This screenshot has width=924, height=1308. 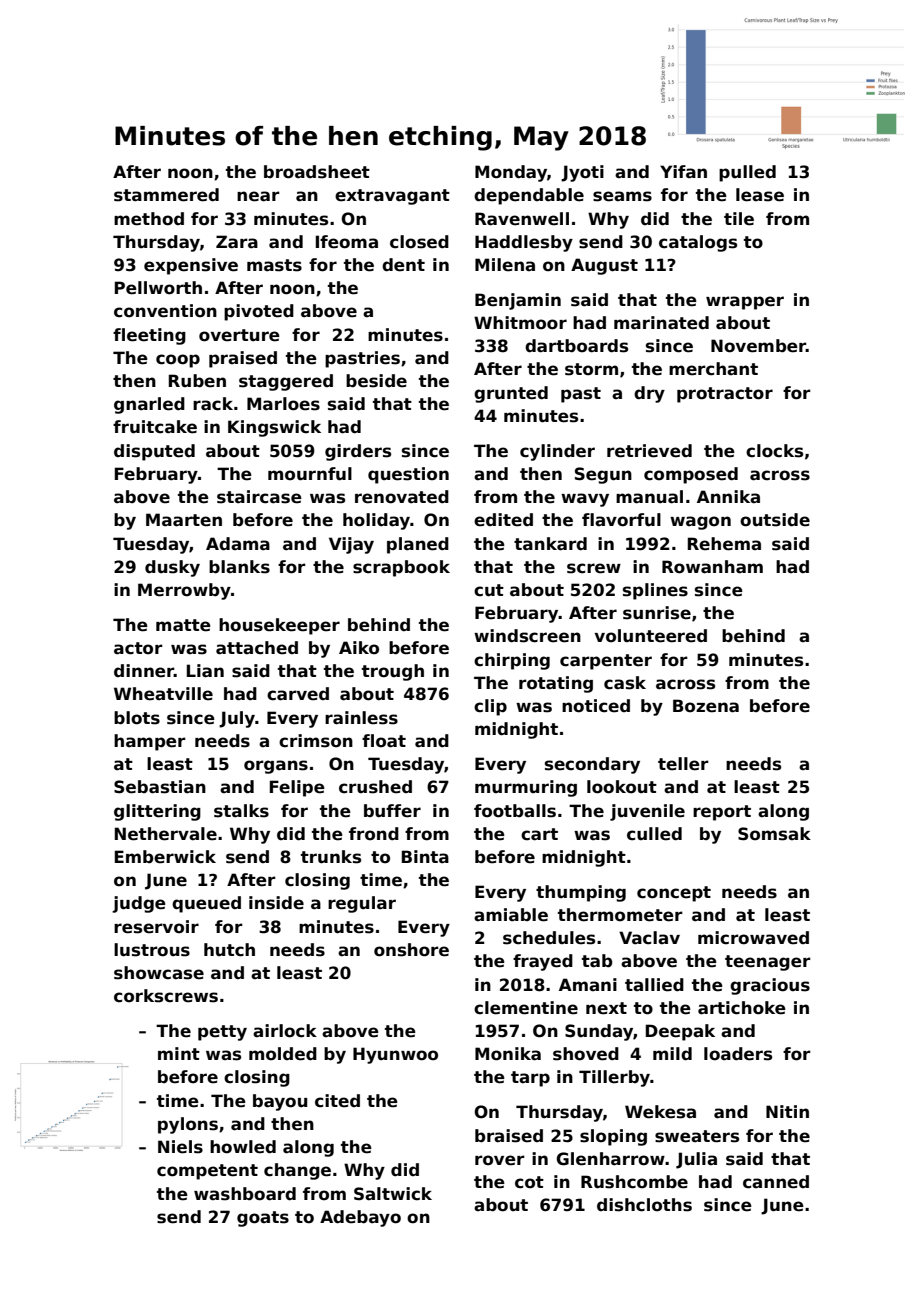 What do you see at coordinates (392, 197) in the screenshot?
I see `extravagant` at bounding box center [392, 197].
